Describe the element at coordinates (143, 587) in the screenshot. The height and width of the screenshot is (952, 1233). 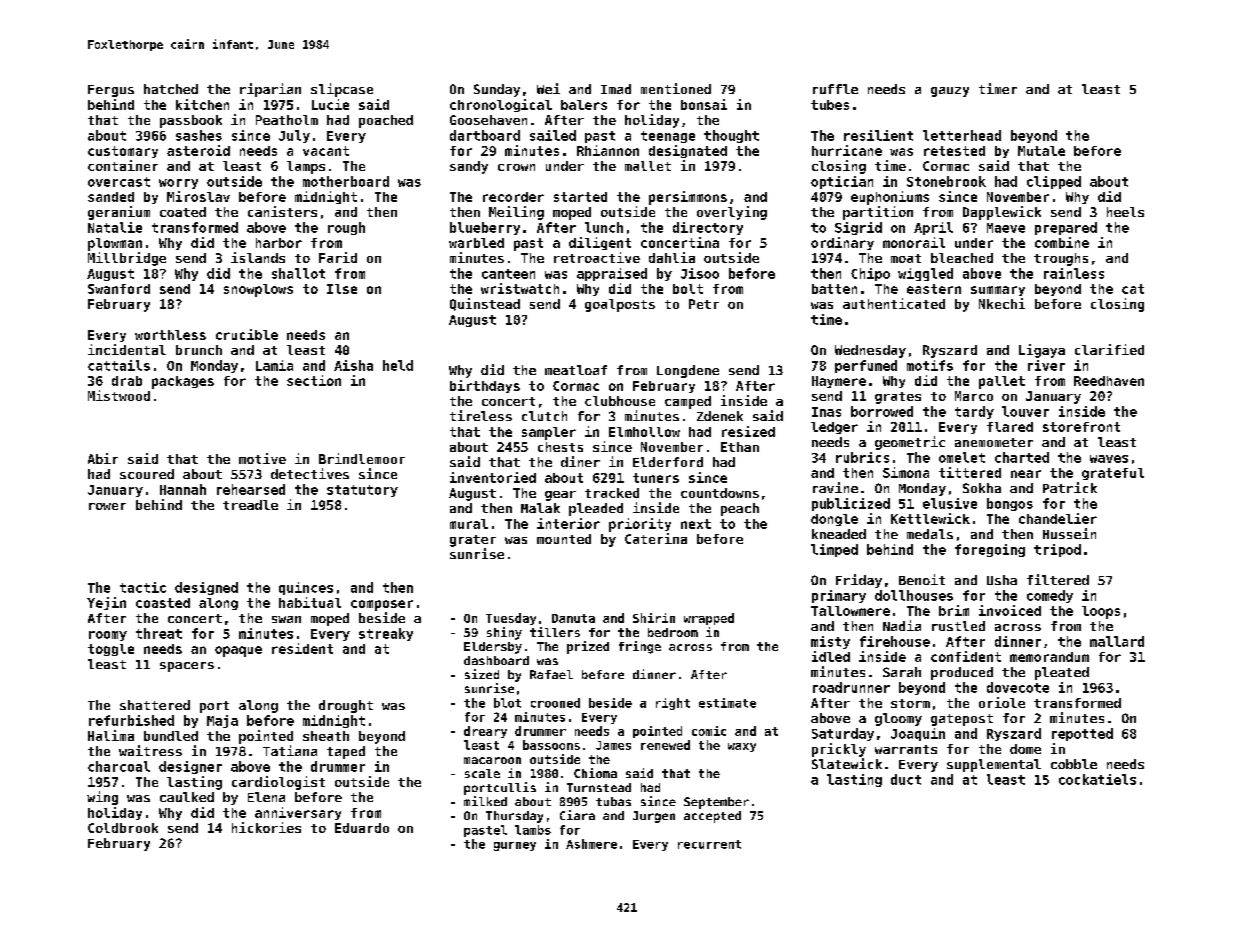
I see `tactic` at that location.
